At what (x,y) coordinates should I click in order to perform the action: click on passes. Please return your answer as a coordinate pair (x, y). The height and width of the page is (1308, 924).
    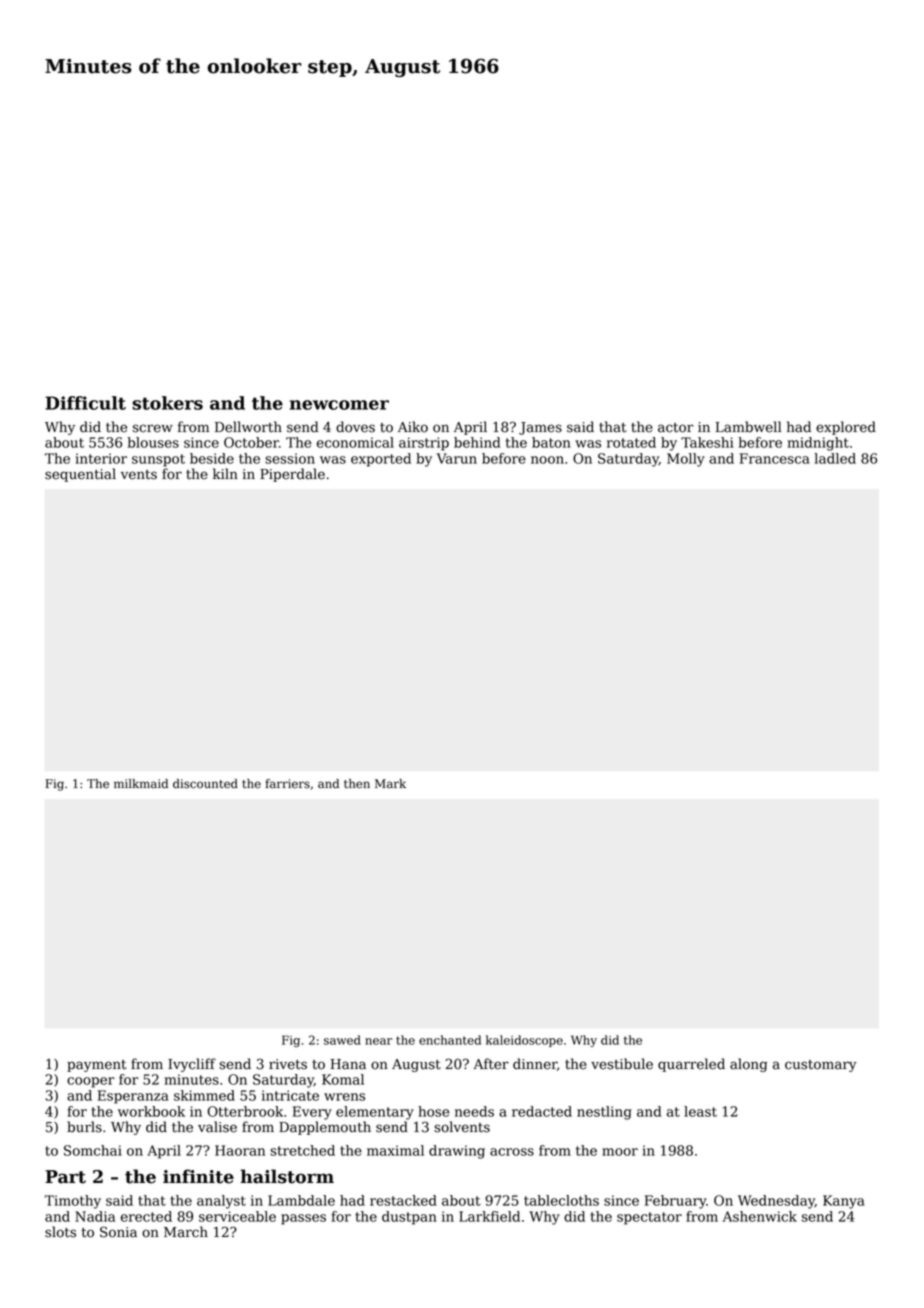
    Looking at the image, I should click on (303, 1219).
